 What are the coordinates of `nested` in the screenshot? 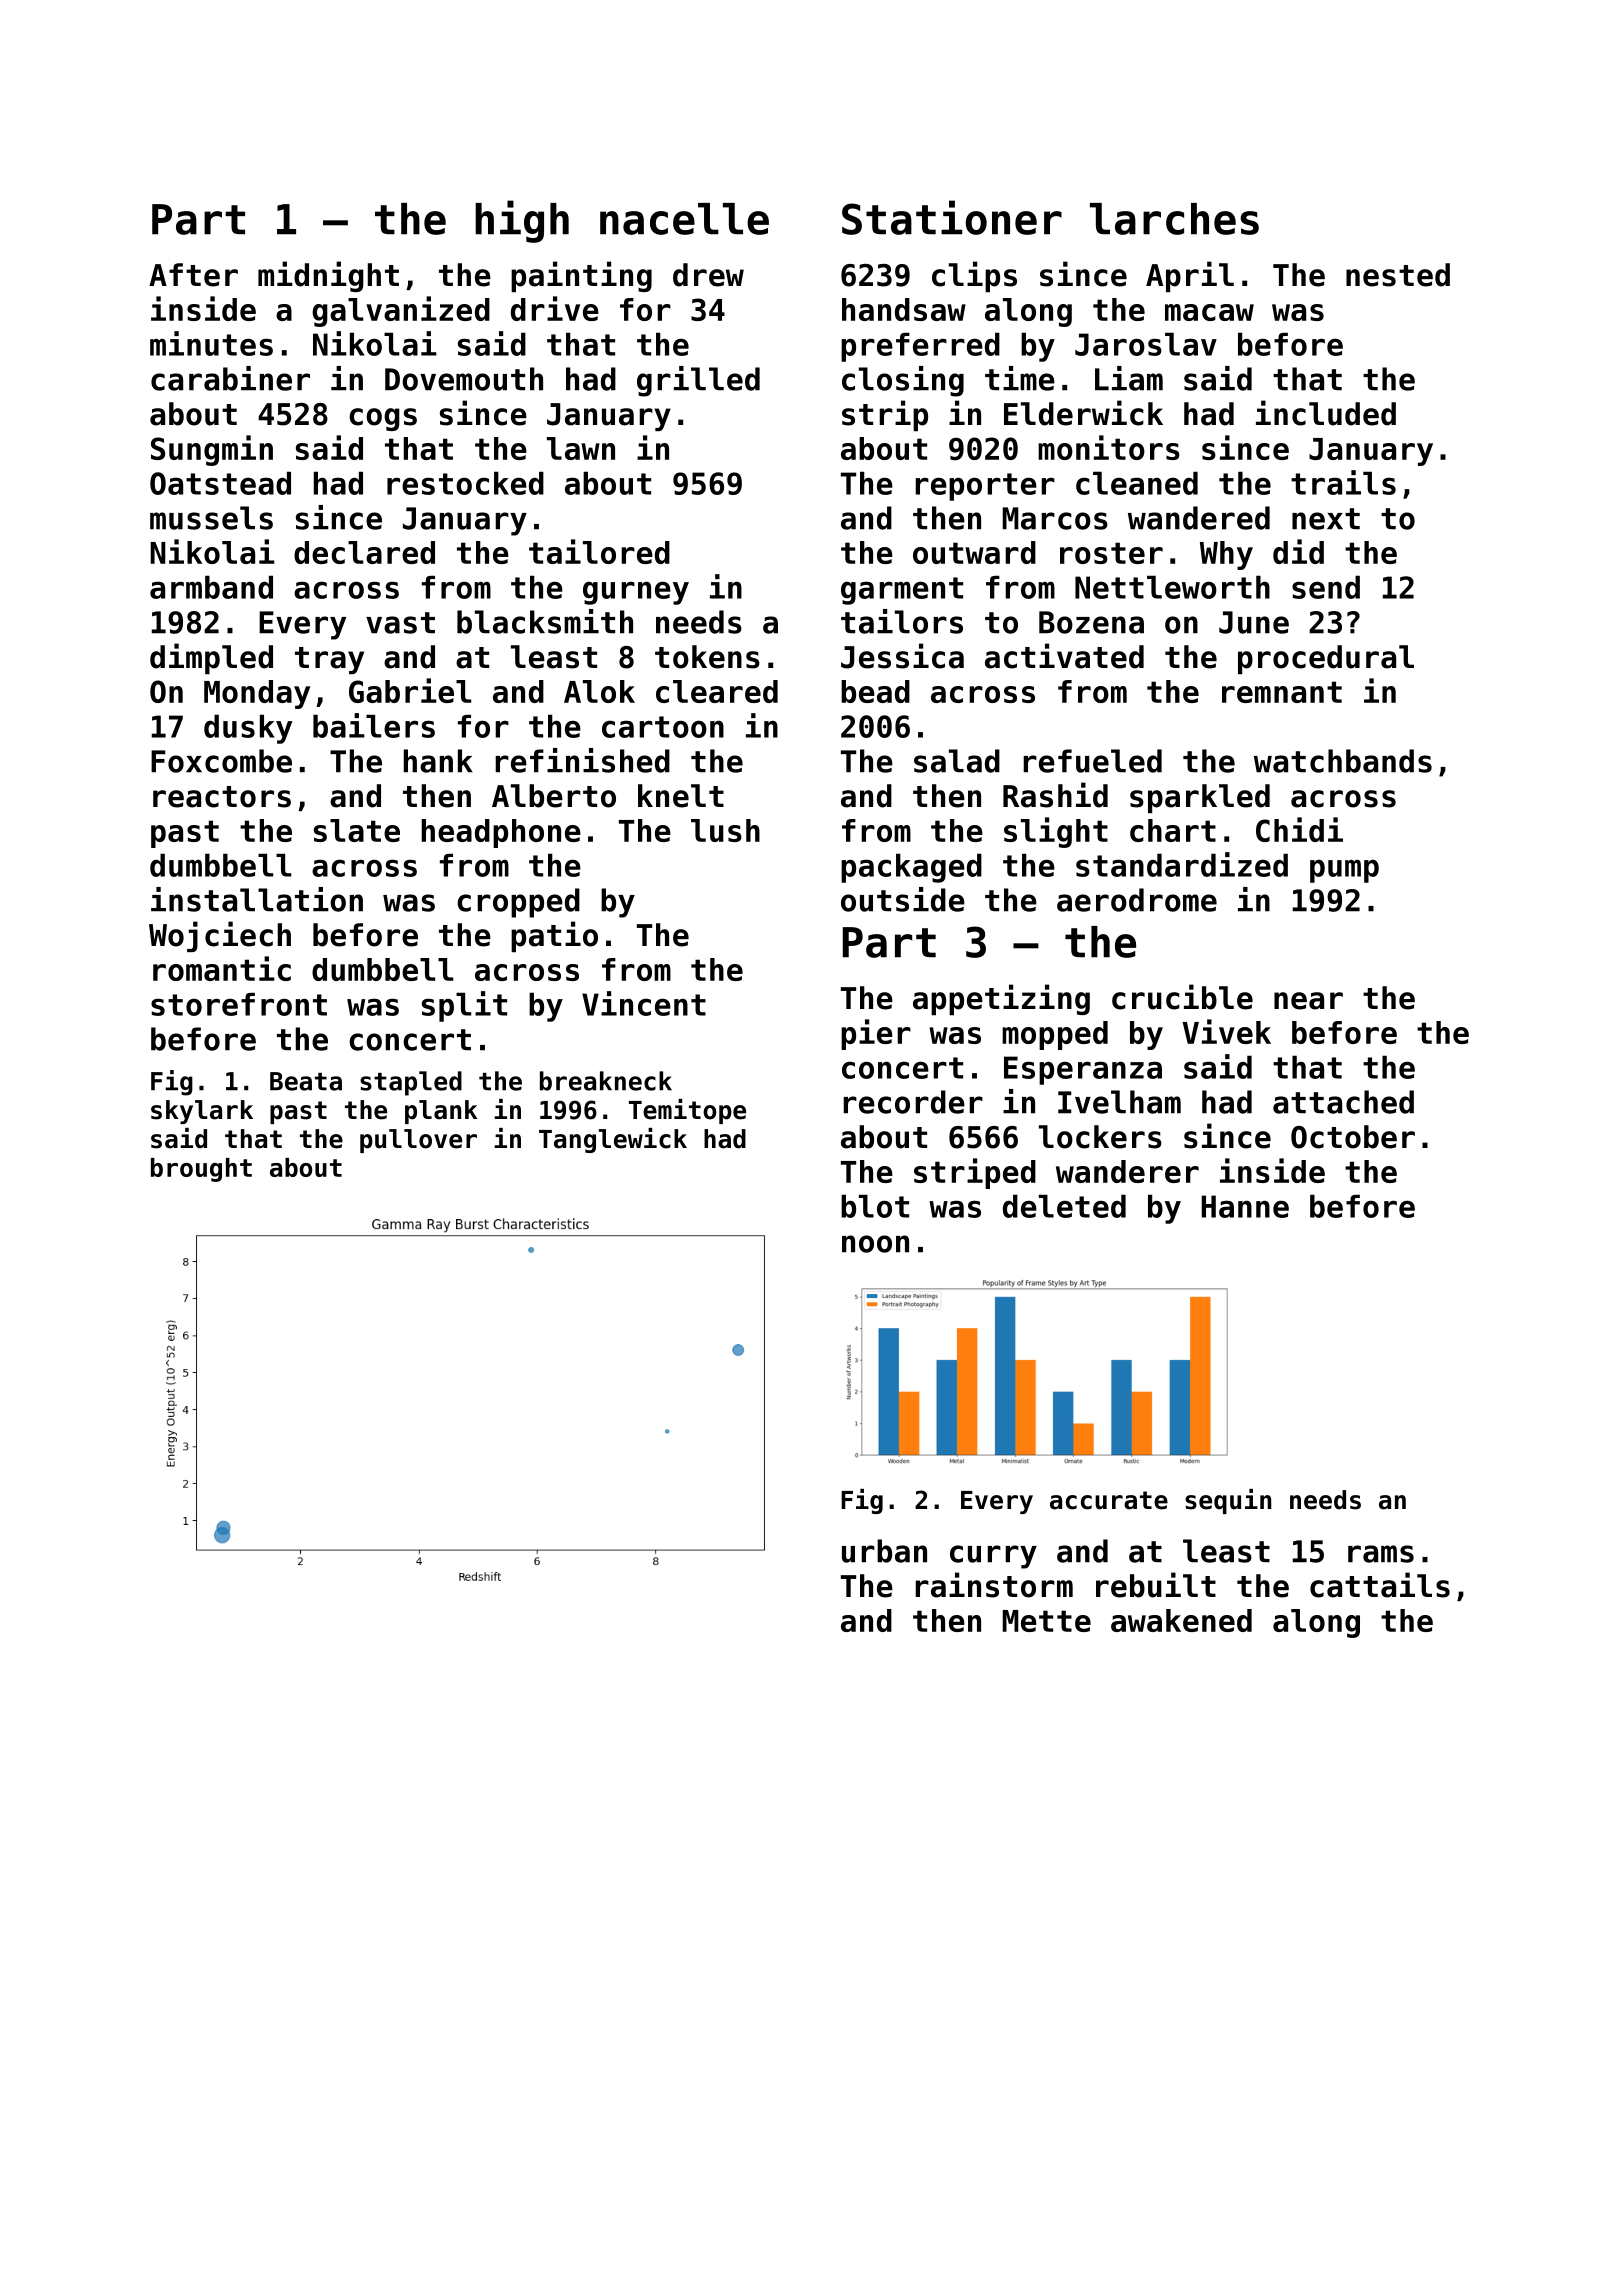 It's located at (1398, 275).
